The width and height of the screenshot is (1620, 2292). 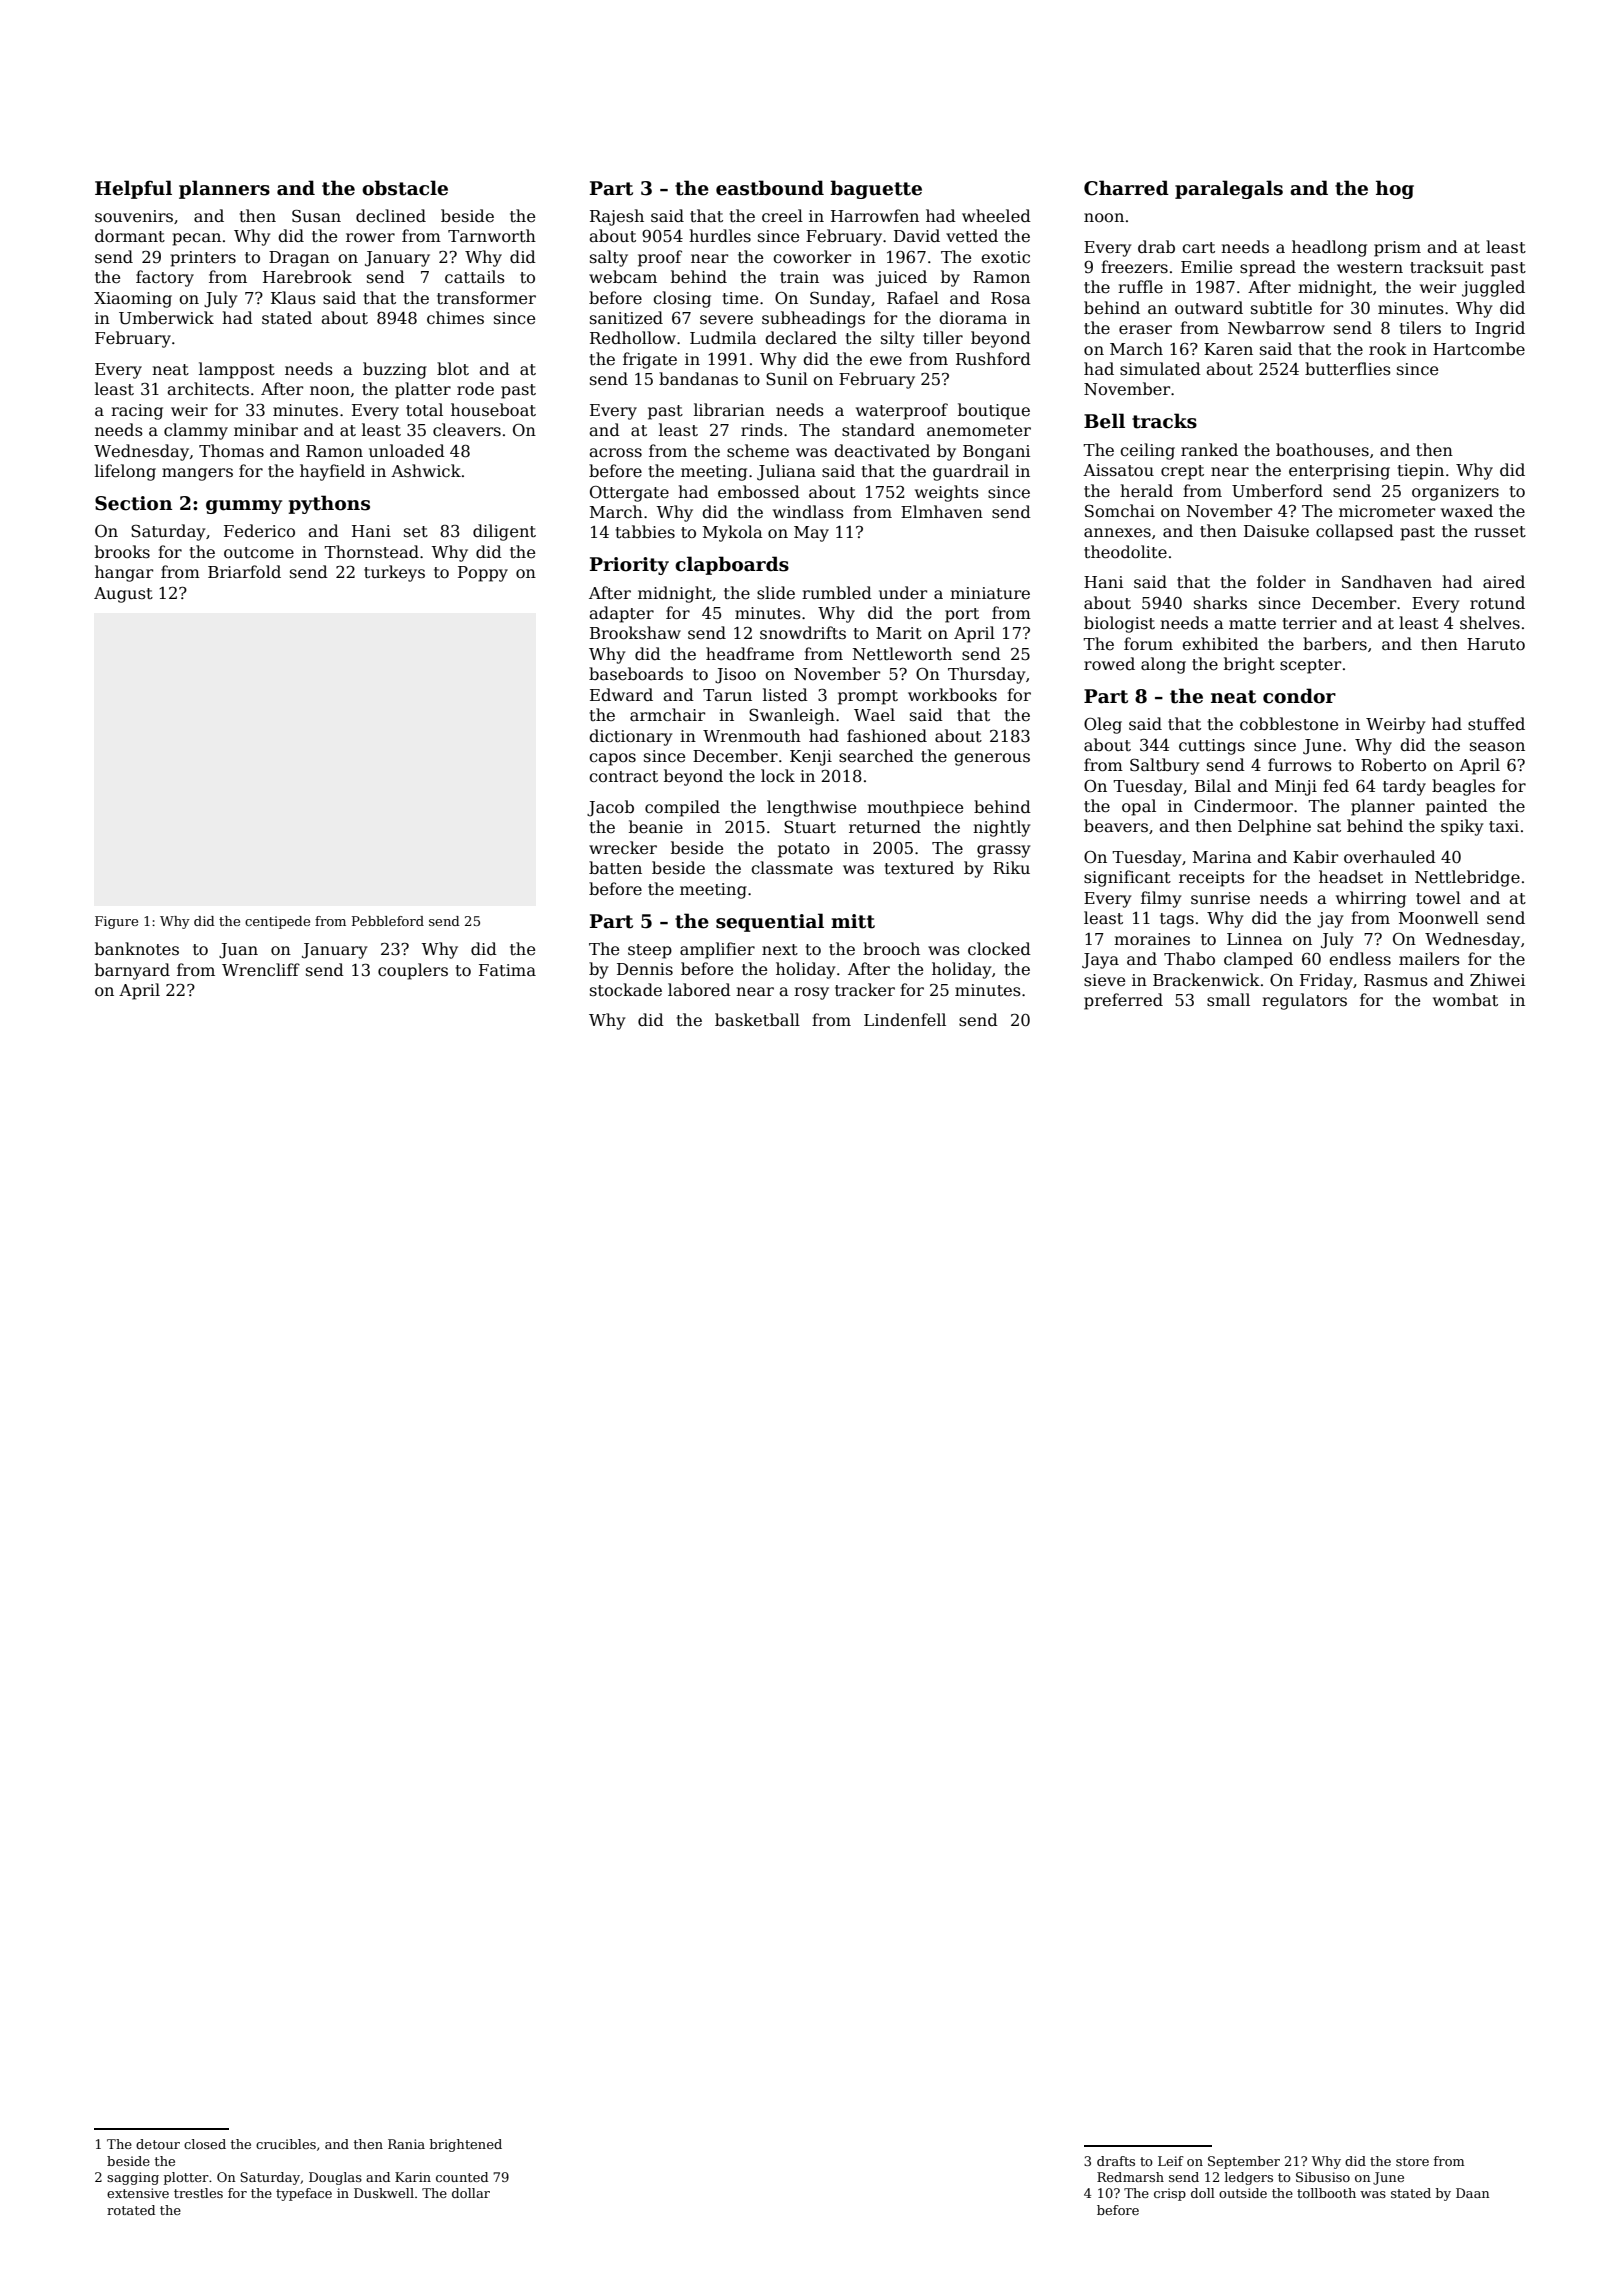 What do you see at coordinates (1116, 2161) in the screenshot?
I see `drafts` at bounding box center [1116, 2161].
